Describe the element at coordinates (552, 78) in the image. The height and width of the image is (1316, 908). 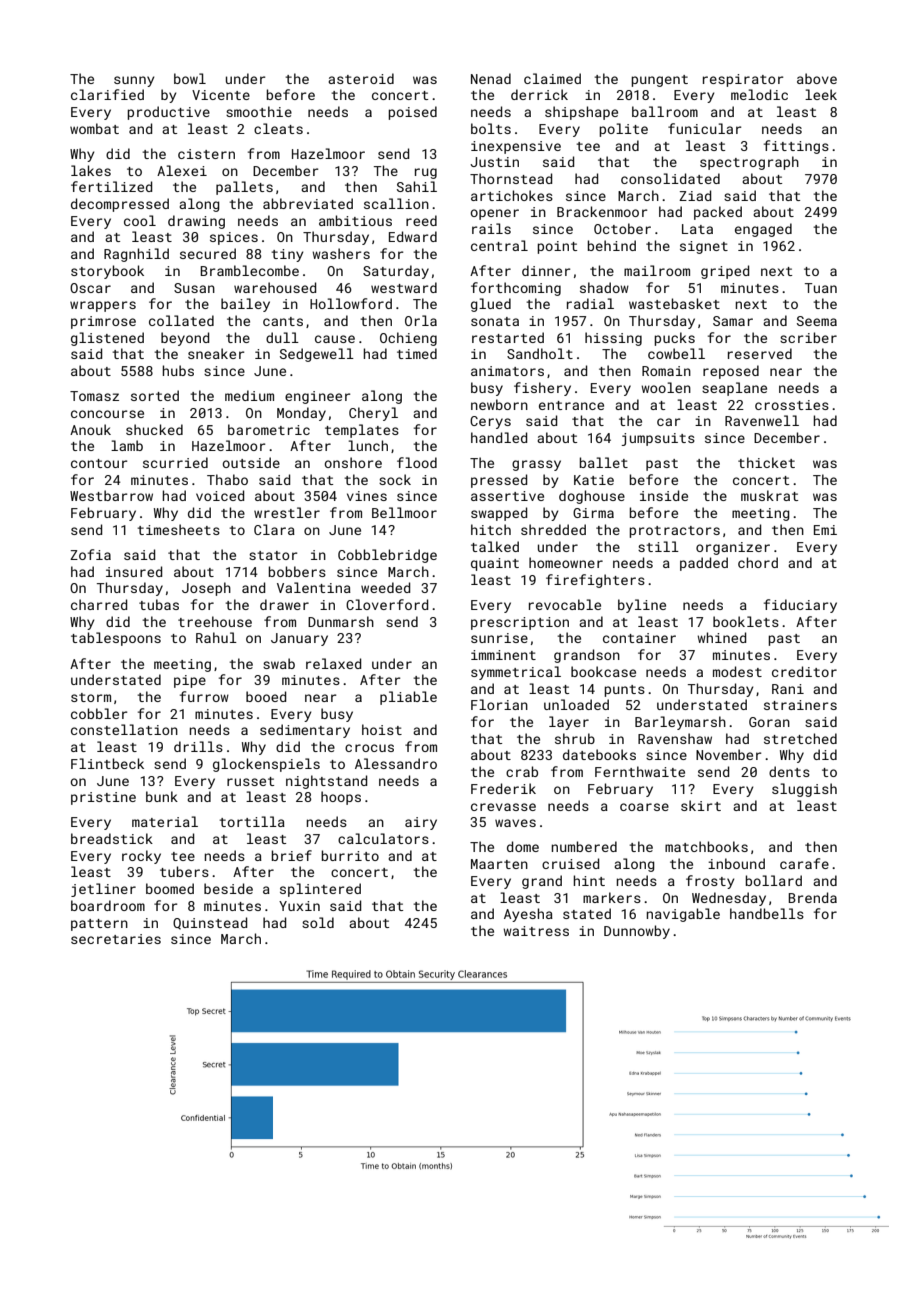
I see `claimed` at that location.
